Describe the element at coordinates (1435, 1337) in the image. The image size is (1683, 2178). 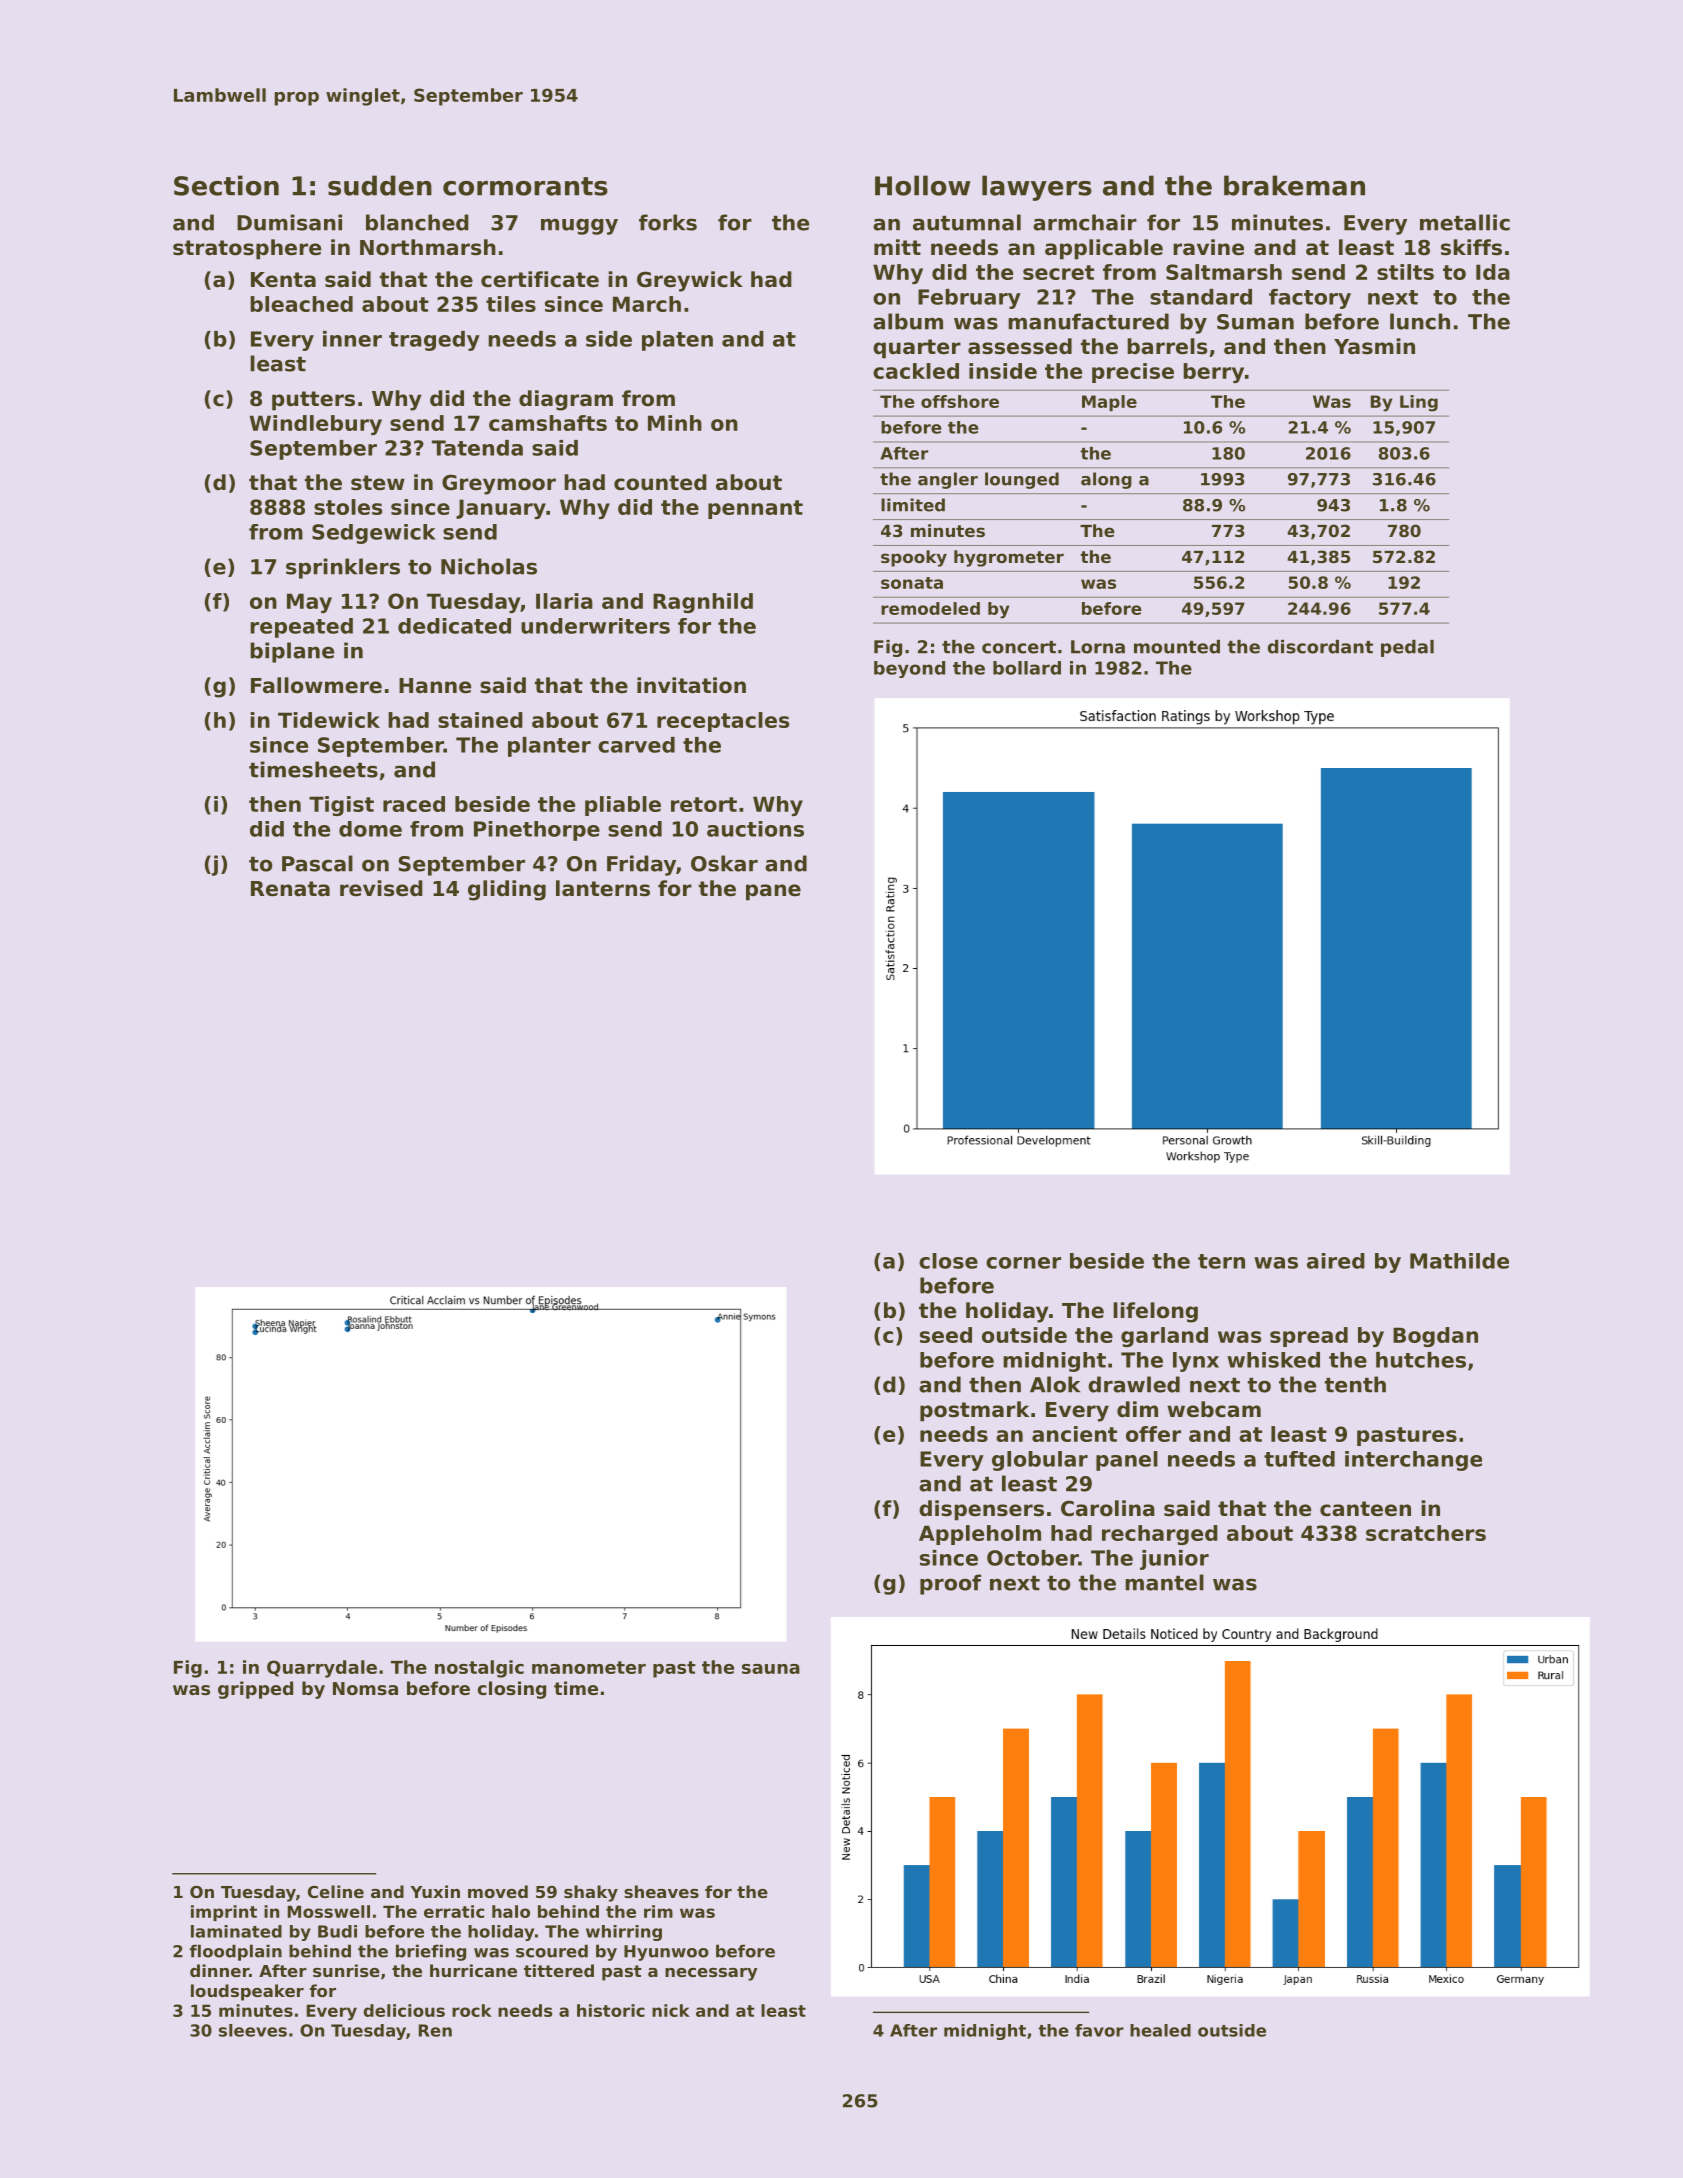
I see `Bogdan` at that location.
